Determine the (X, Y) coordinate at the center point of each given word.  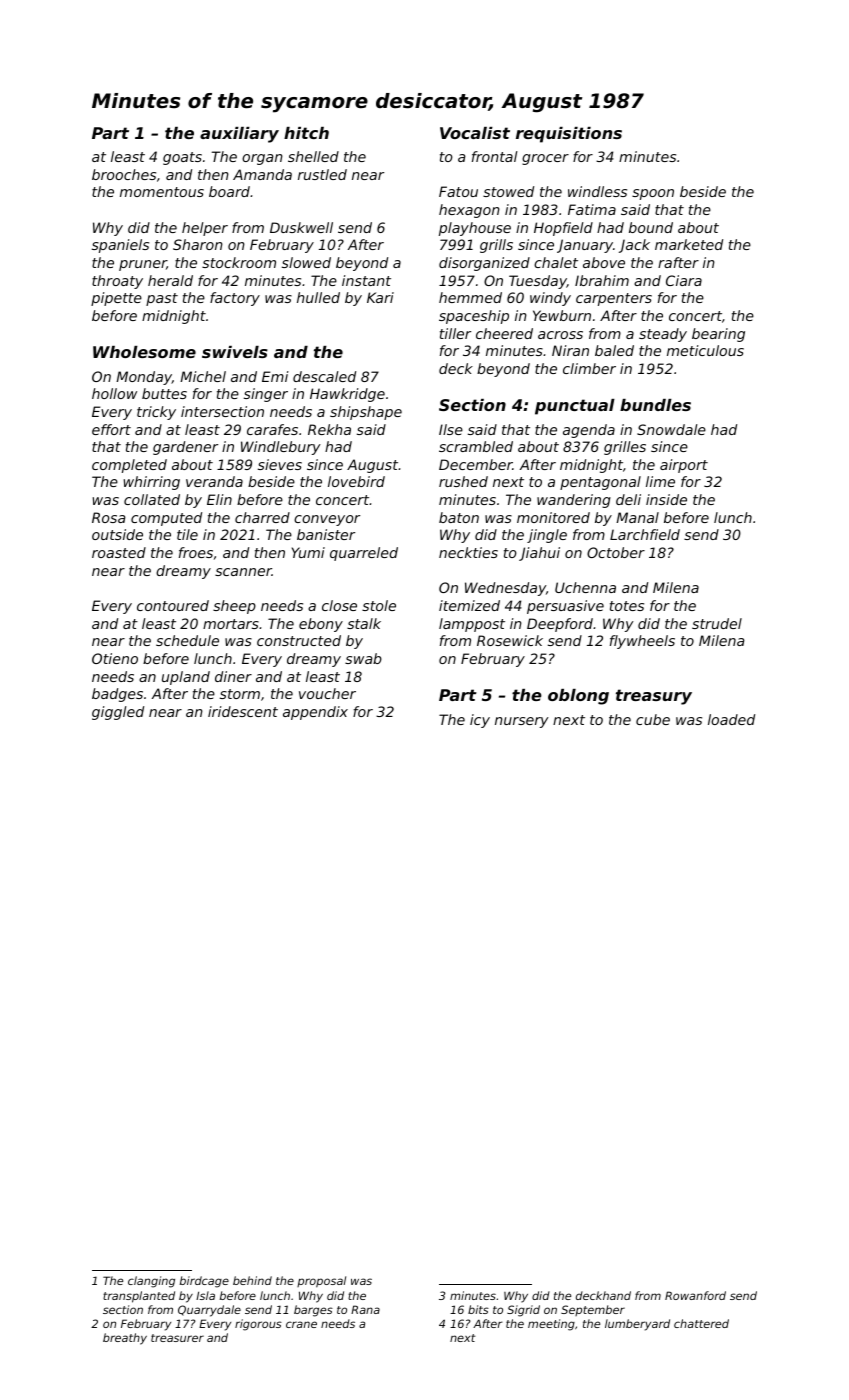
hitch (306, 133)
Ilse (451, 429)
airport (684, 466)
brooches (124, 174)
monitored (553, 517)
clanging (151, 1282)
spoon (653, 194)
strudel (717, 623)
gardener (185, 448)
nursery (522, 722)
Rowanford (695, 1295)
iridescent (243, 711)
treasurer (177, 1338)
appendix (315, 713)
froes (196, 552)
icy (480, 721)
